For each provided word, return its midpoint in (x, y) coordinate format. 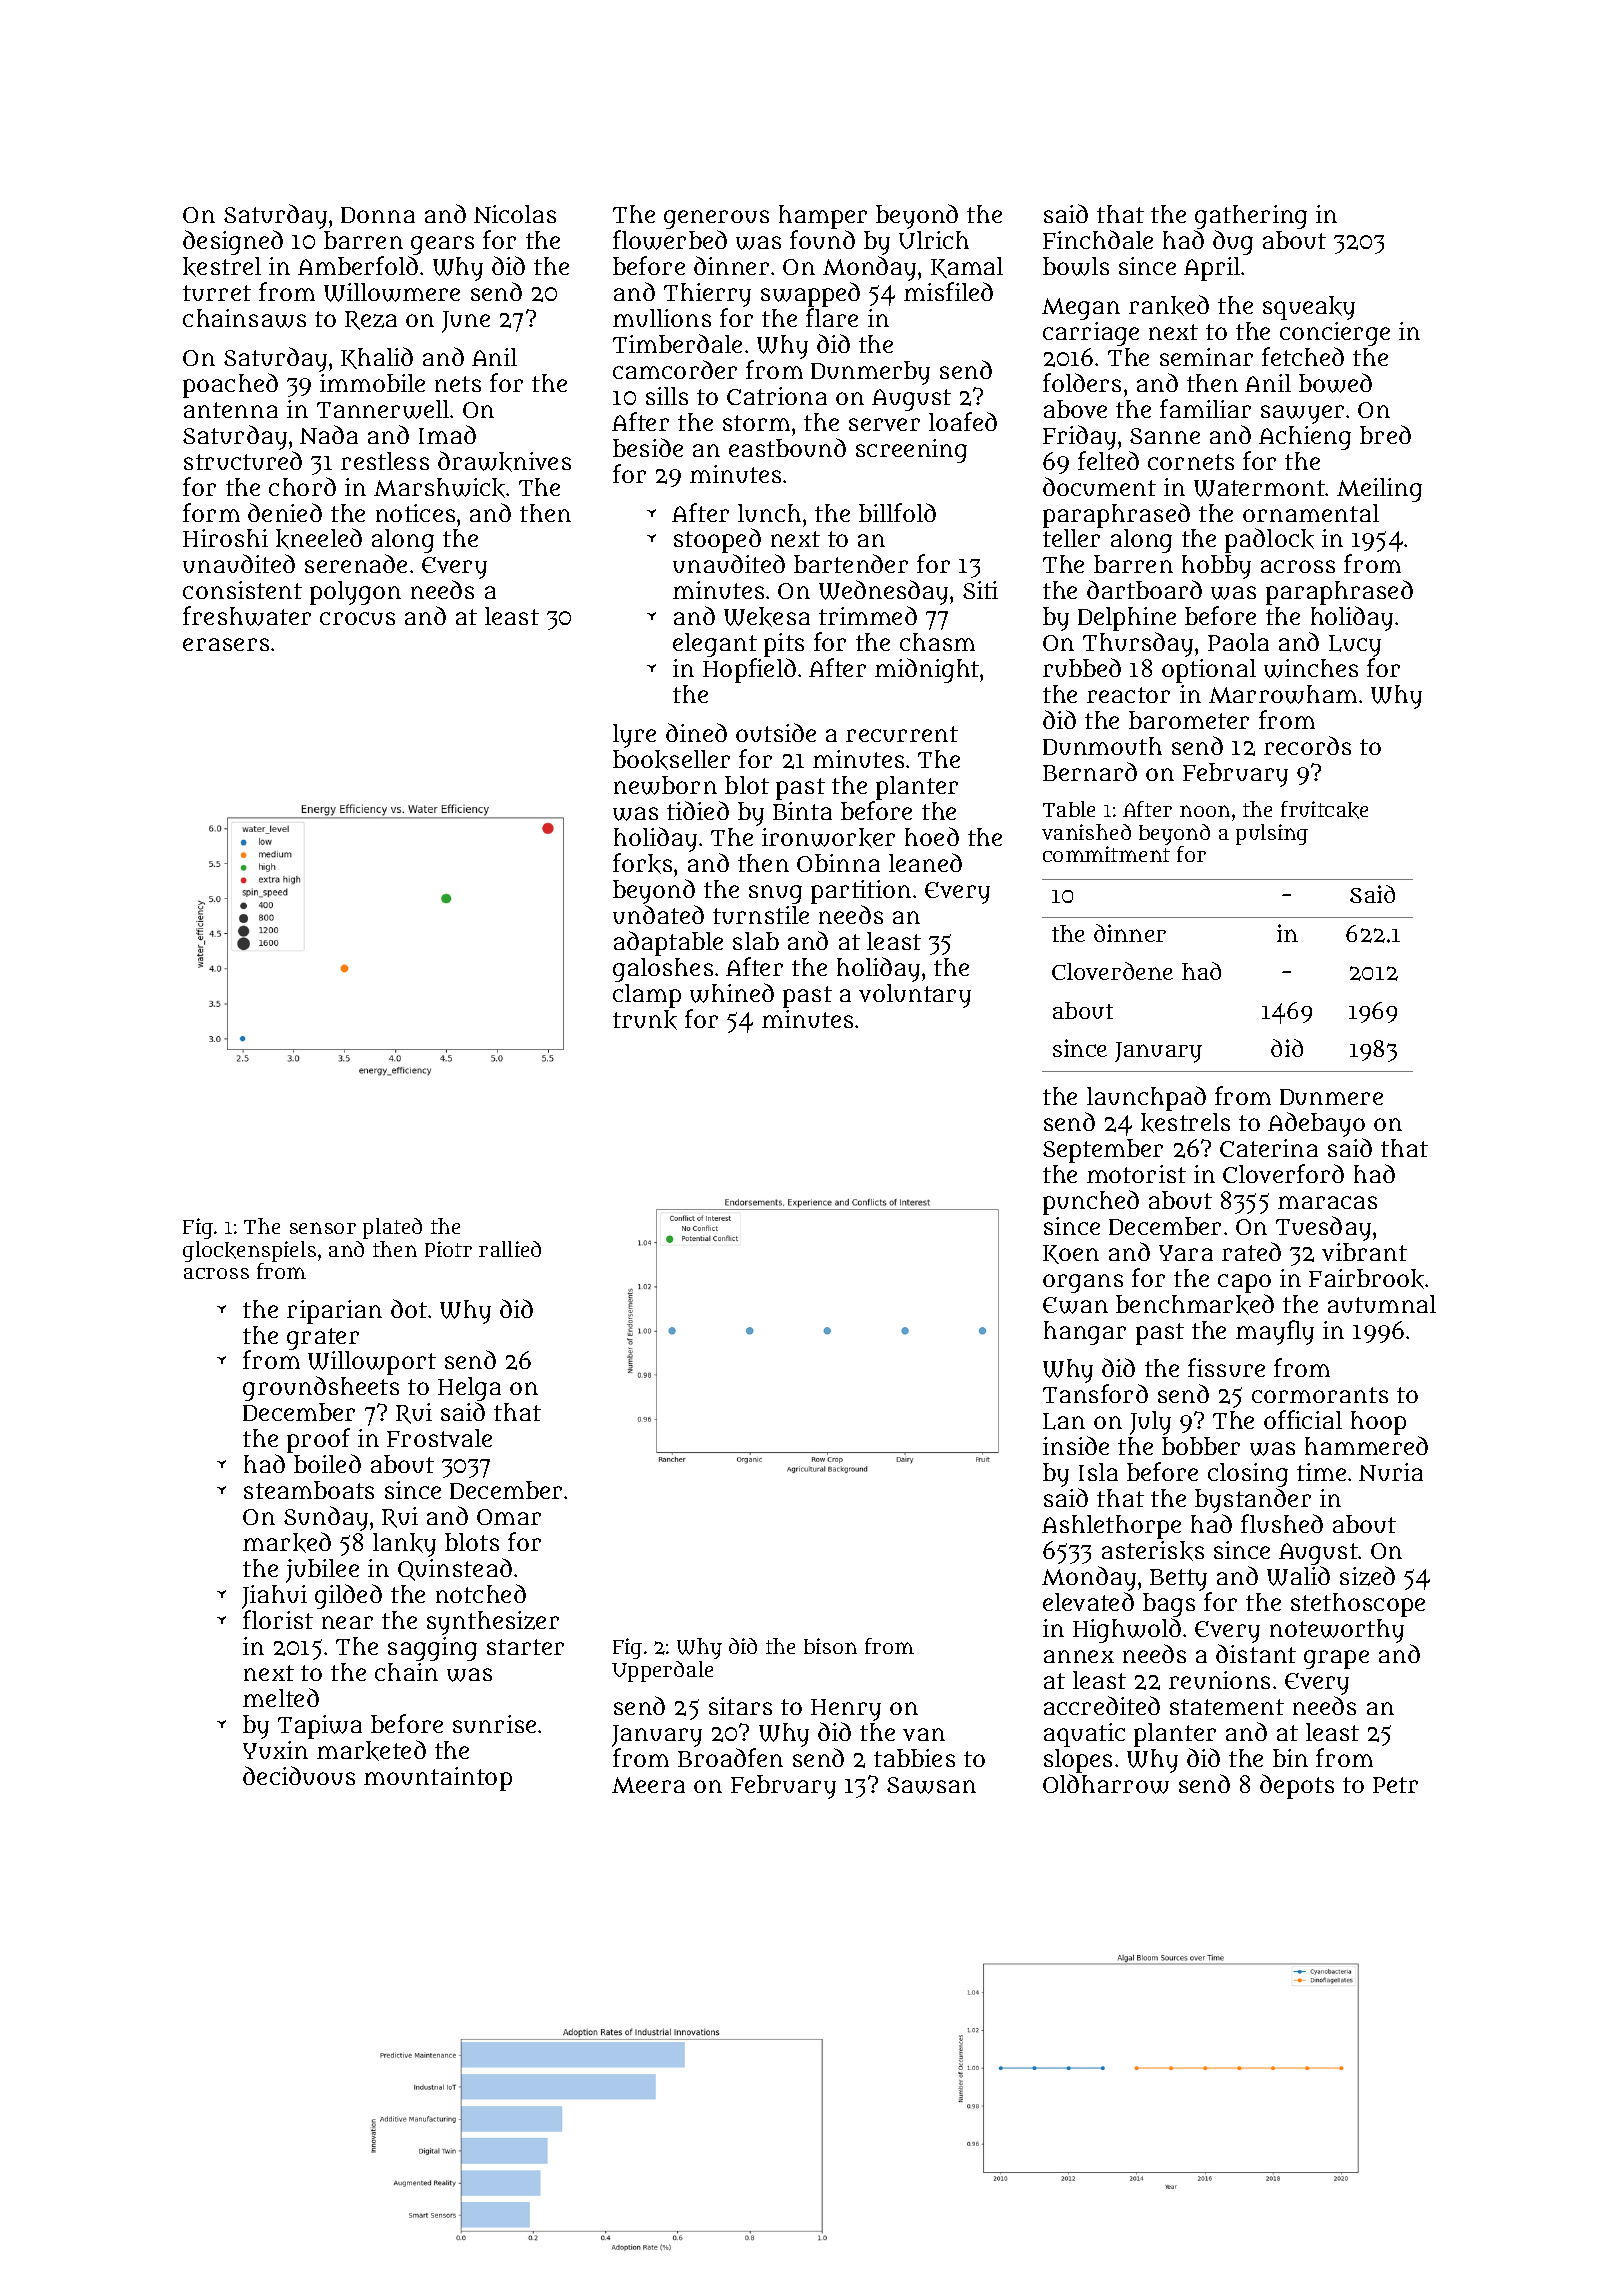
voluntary (915, 996)
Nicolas (515, 214)
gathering (1251, 217)
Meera (648, 1785)
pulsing (1272, 834)
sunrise (494, 1724)
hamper (823, 217)
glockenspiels (249, 1251)
